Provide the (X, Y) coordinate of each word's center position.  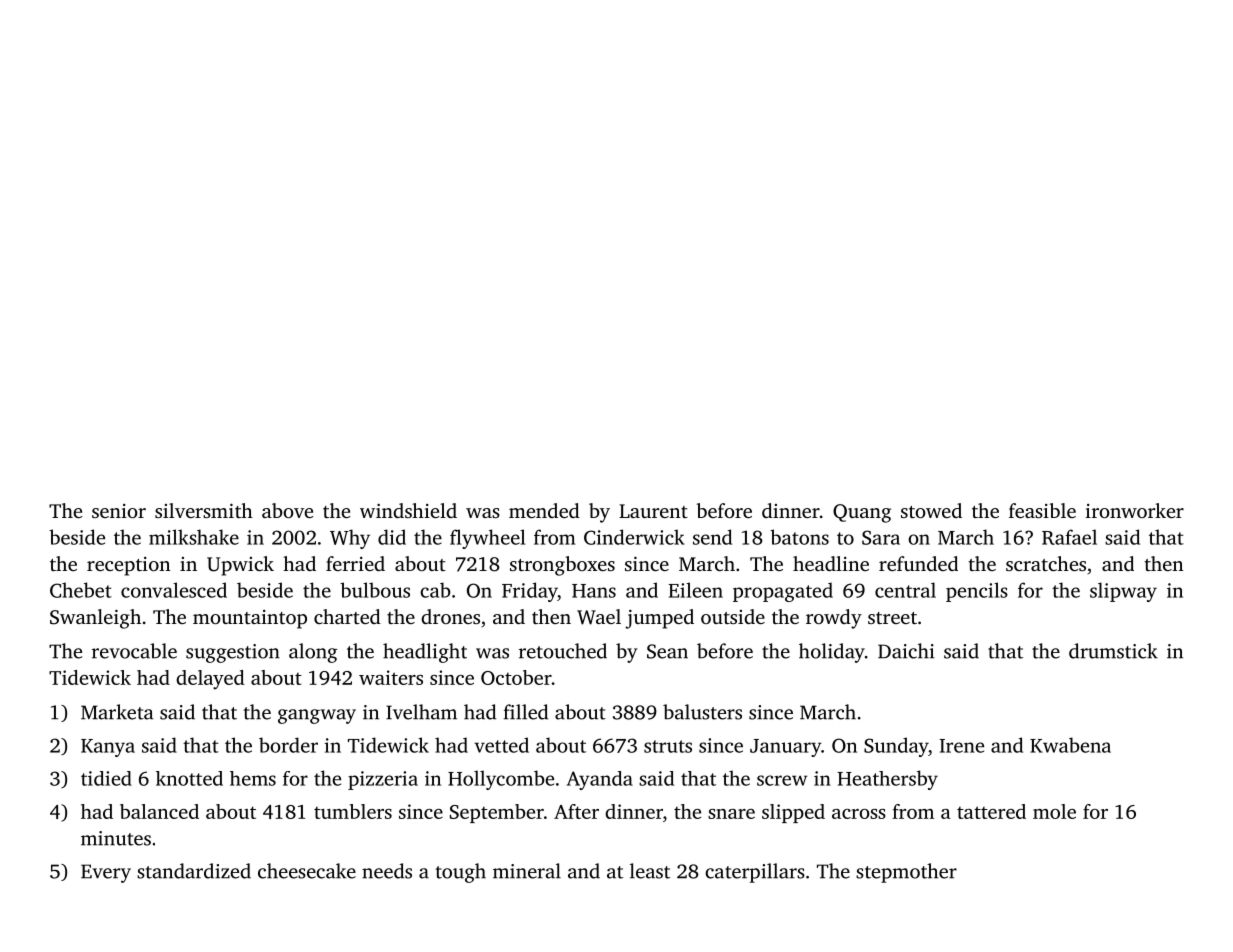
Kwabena (1070, 745)
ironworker (1134, 510)
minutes (116, 838)
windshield (408, 510)
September (497, 813)
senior (119, 511)
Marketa (117, 712)
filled (526, 712)
